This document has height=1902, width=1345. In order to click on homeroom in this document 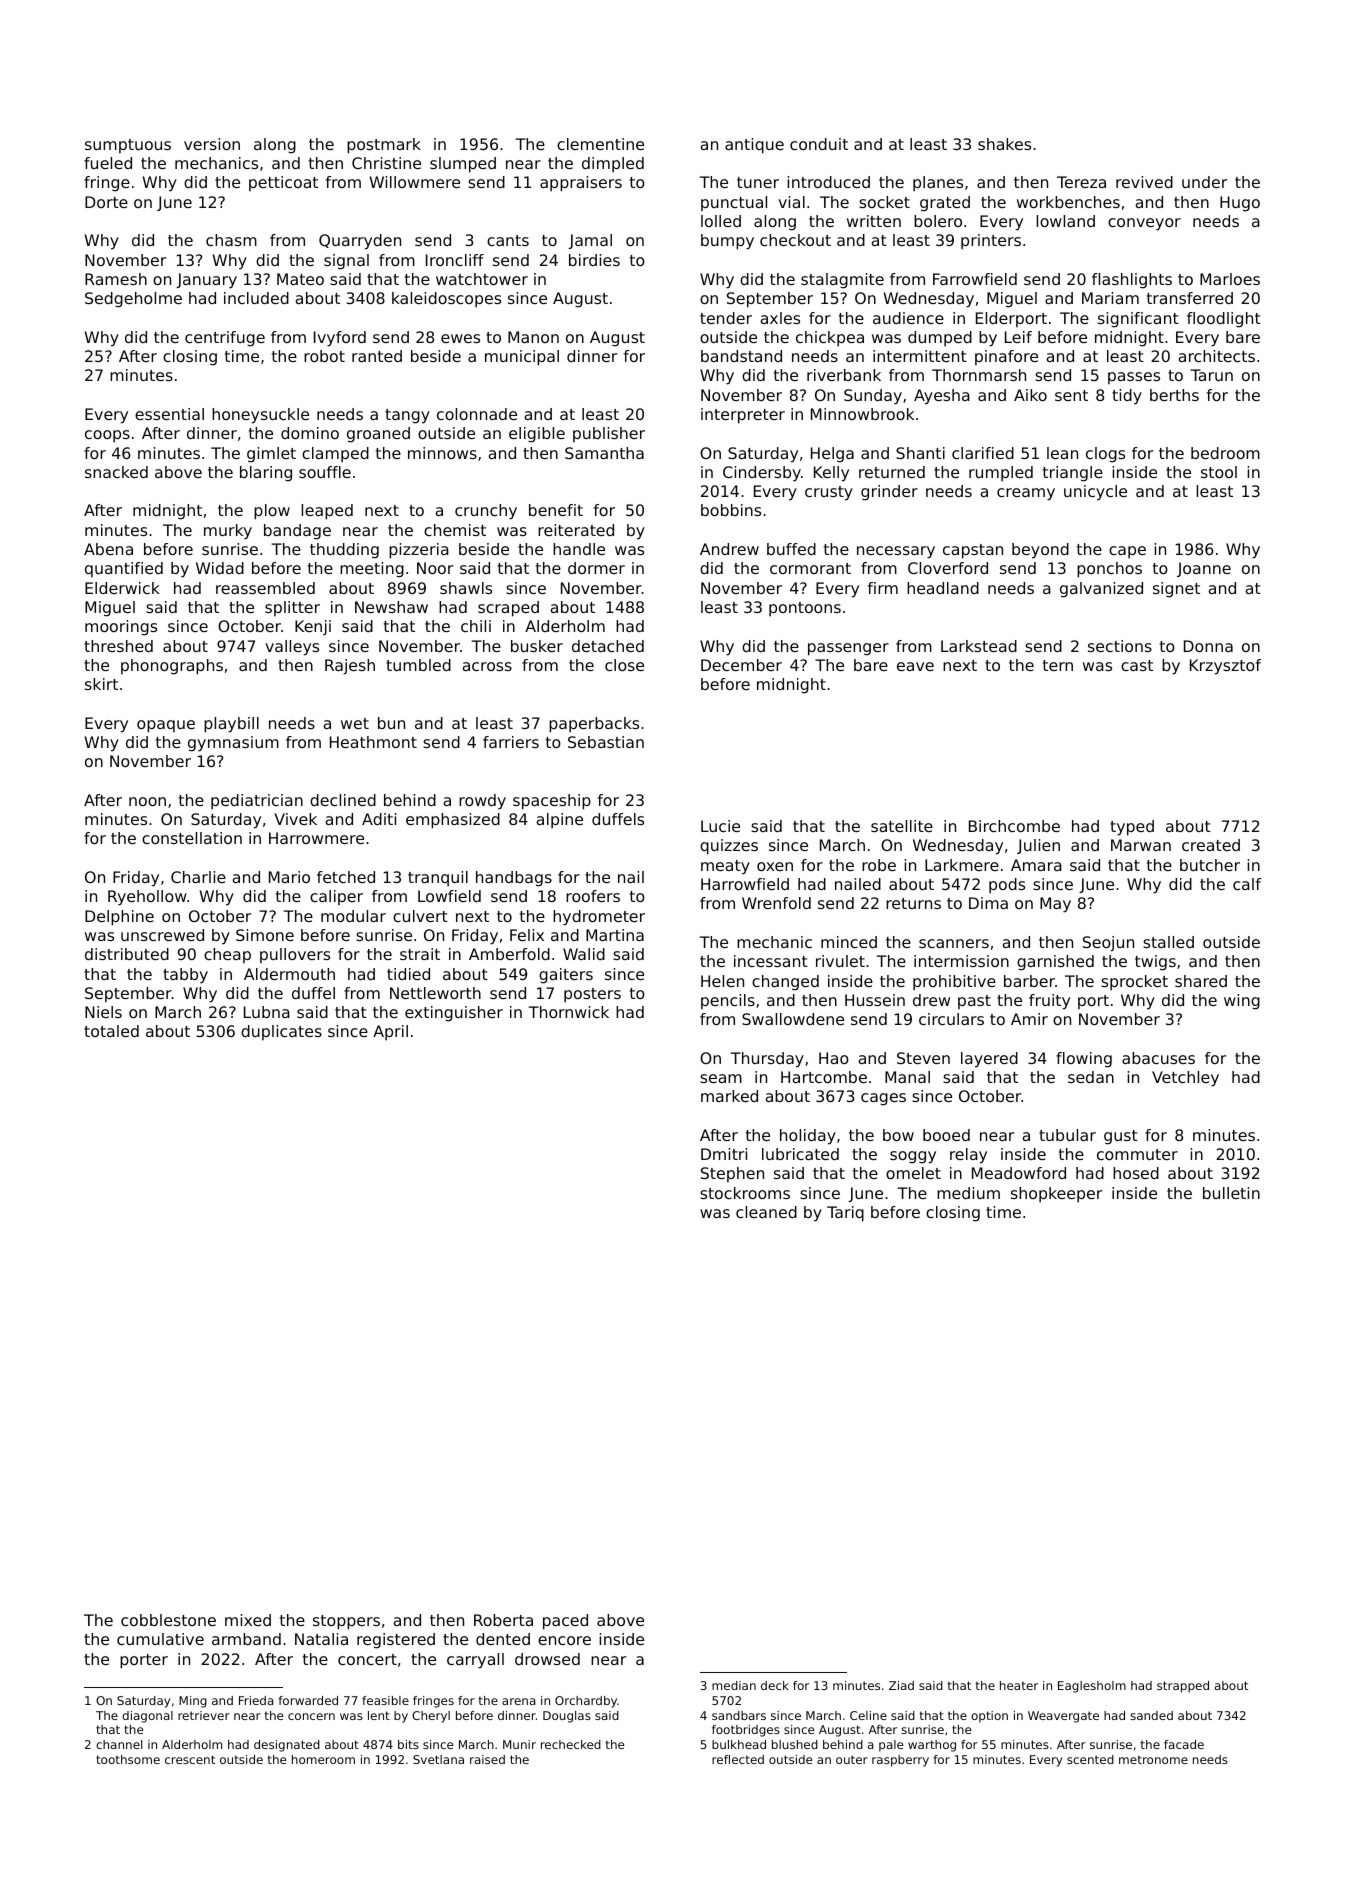, I will do `click(323, 1759)`.
